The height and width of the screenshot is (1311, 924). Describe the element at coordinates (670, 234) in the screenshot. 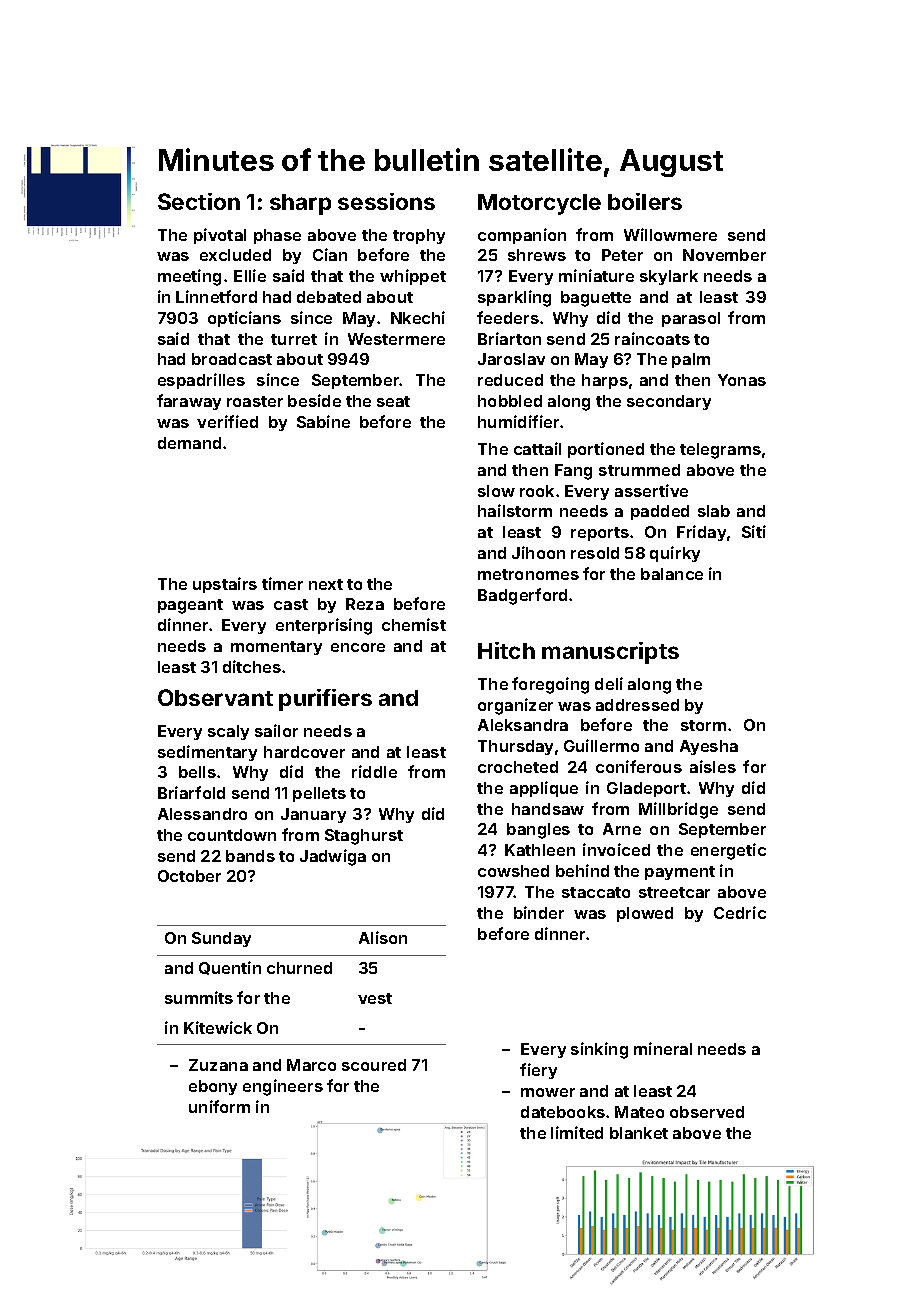

I see `Willowmere` at that location.
